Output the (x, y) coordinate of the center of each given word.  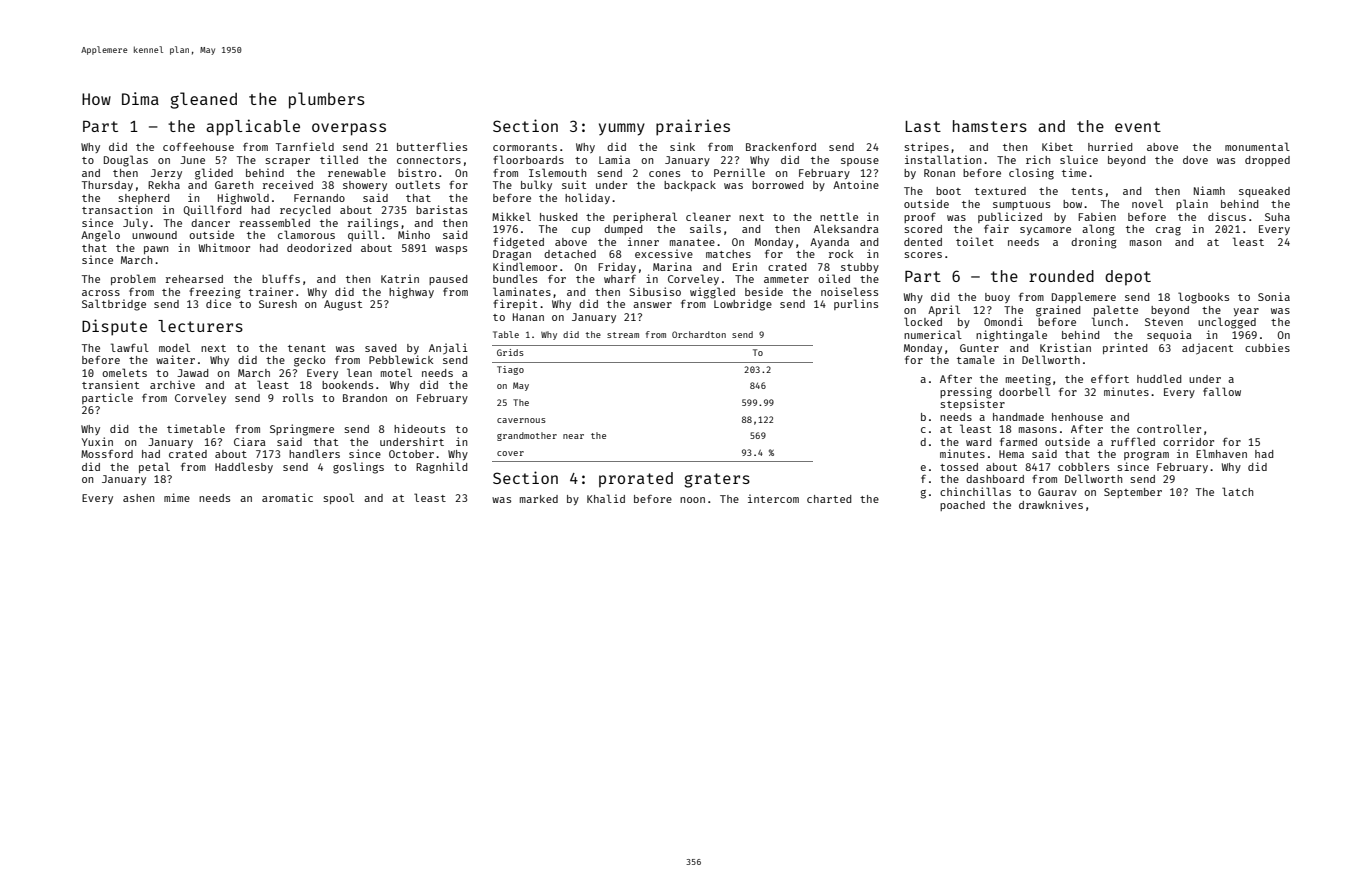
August (343, 305)
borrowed (777, 185)
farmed (1018, 442)
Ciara (250, 441)
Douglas (126, 161)
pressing (966, 393)
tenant (307, 348)
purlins (856, 304)
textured (1000, 191)
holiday (587, 198)
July (135, 223)
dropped (1267, 161)
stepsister (972, 404)
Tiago (510, 370)
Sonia (1274, 296)
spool (338, 498)
